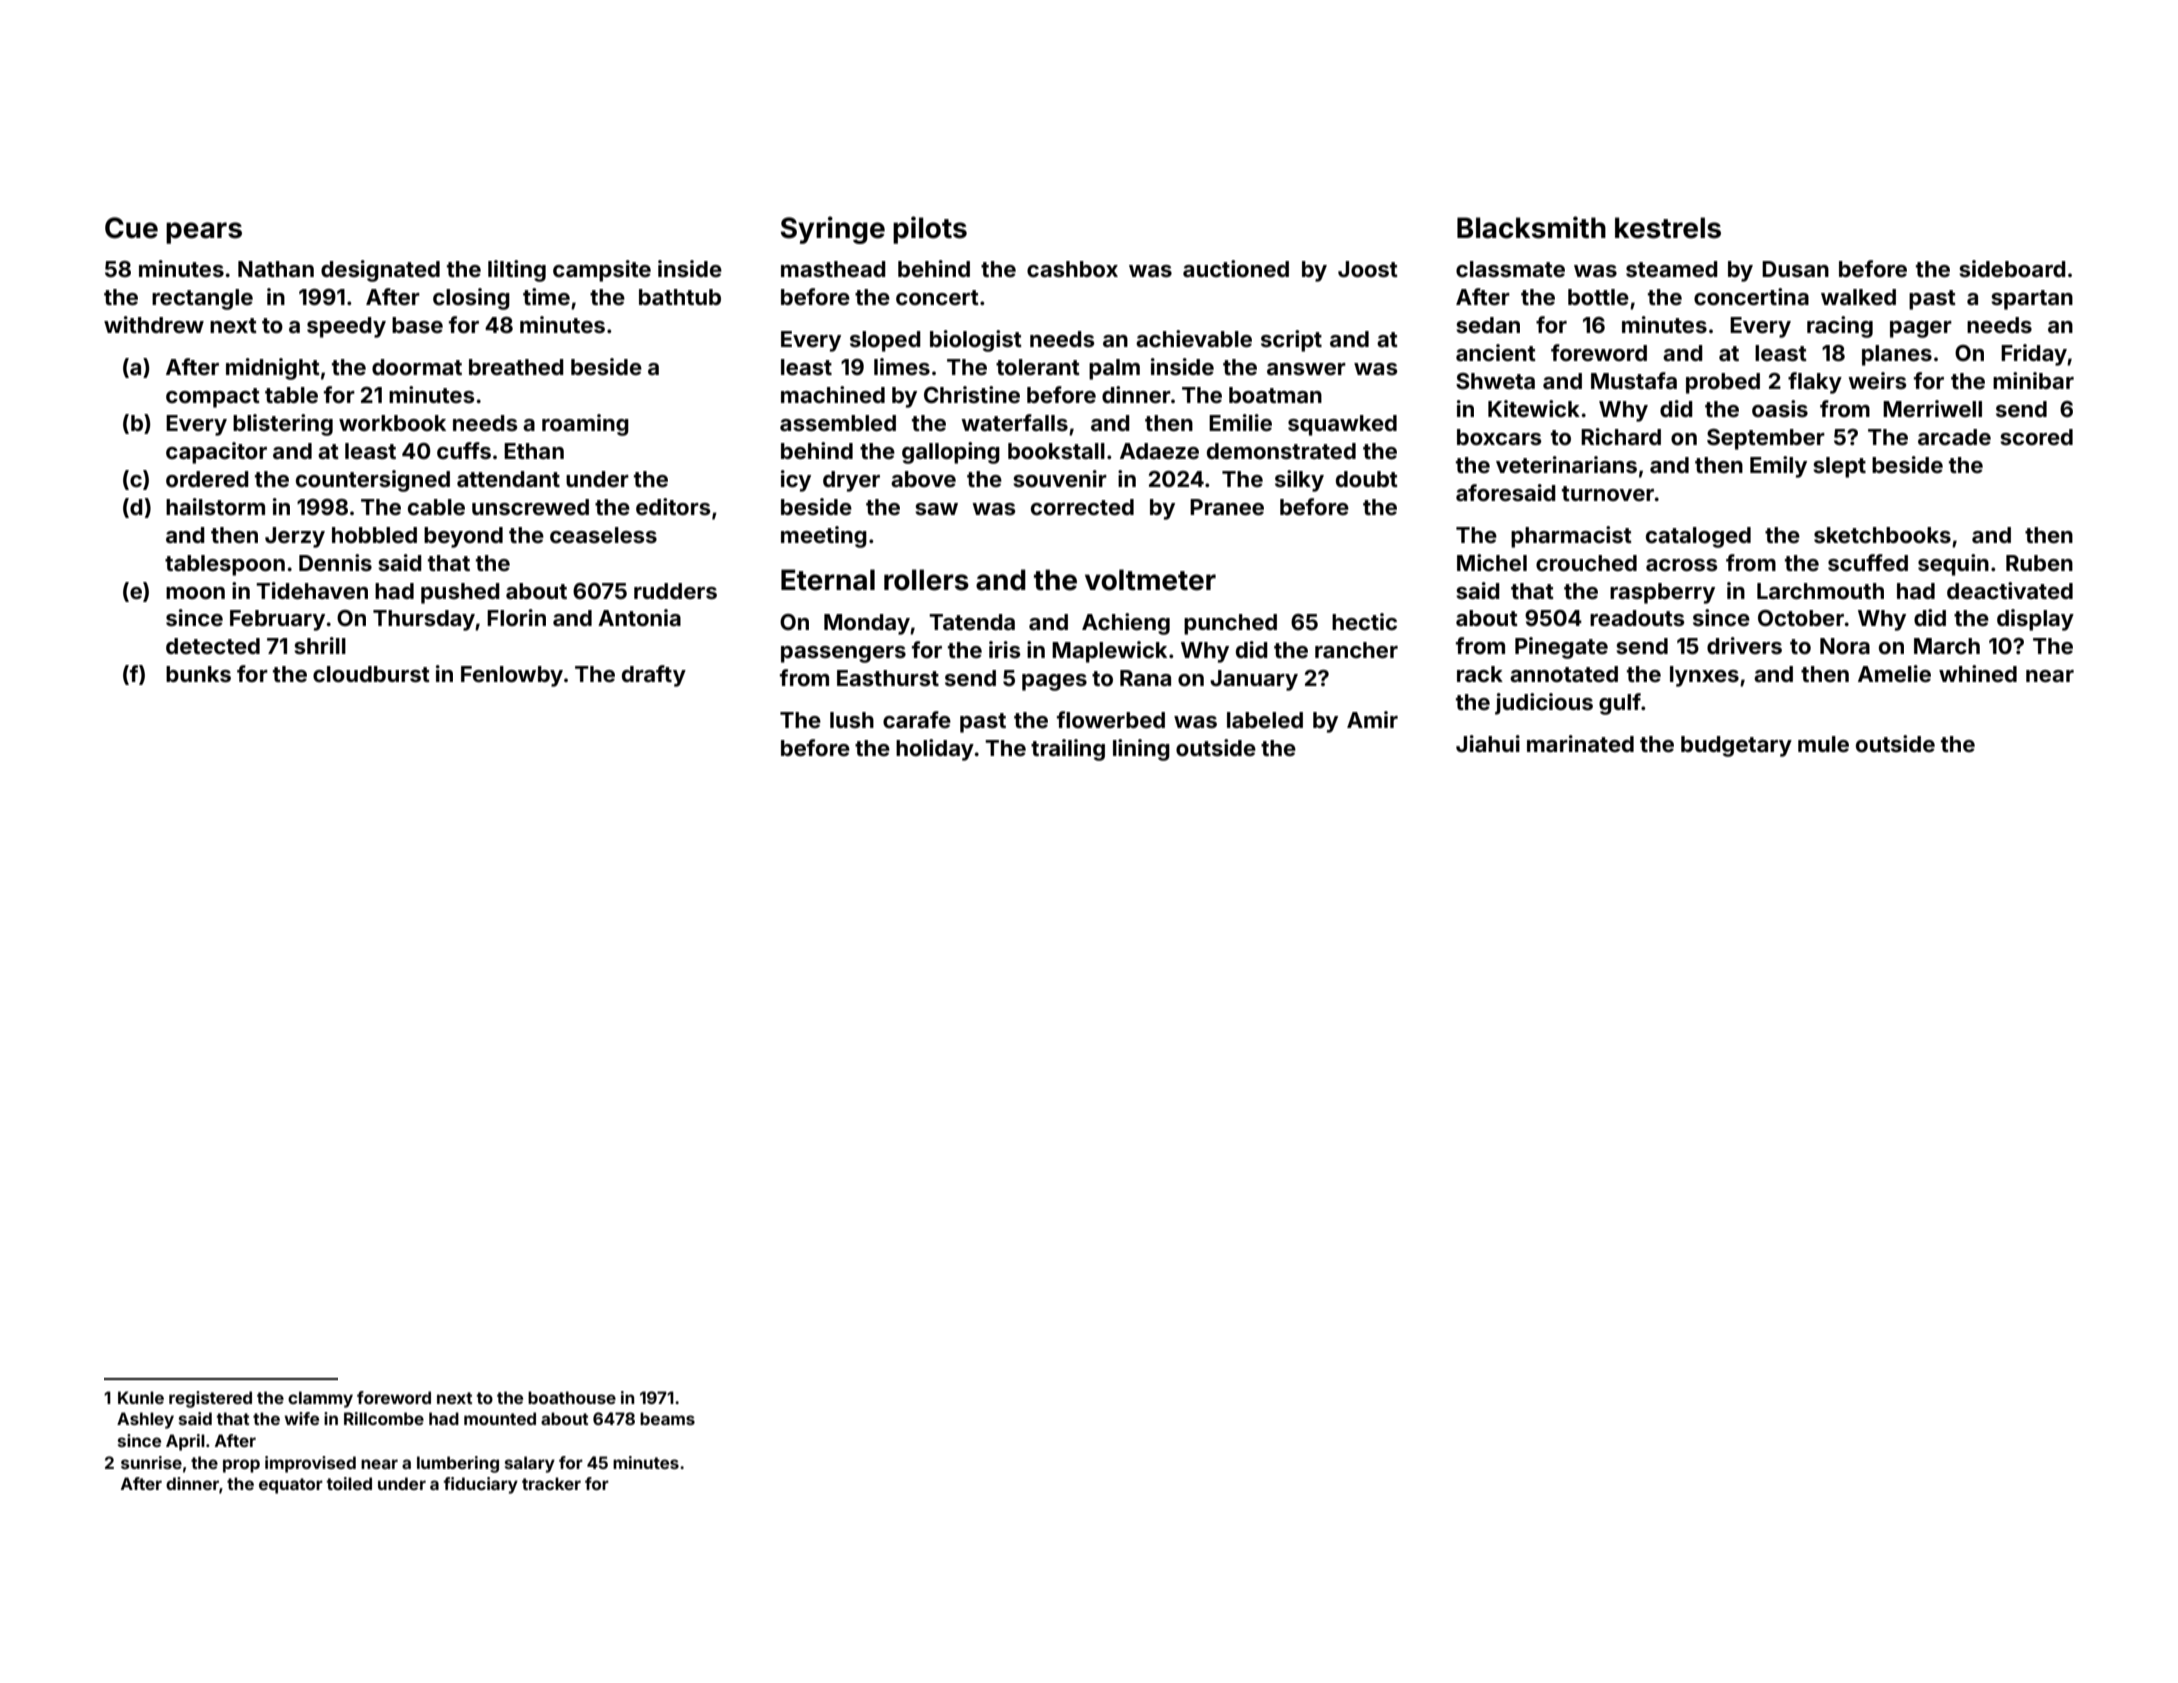  I want to click on Kunle, so click(141, 1397).
